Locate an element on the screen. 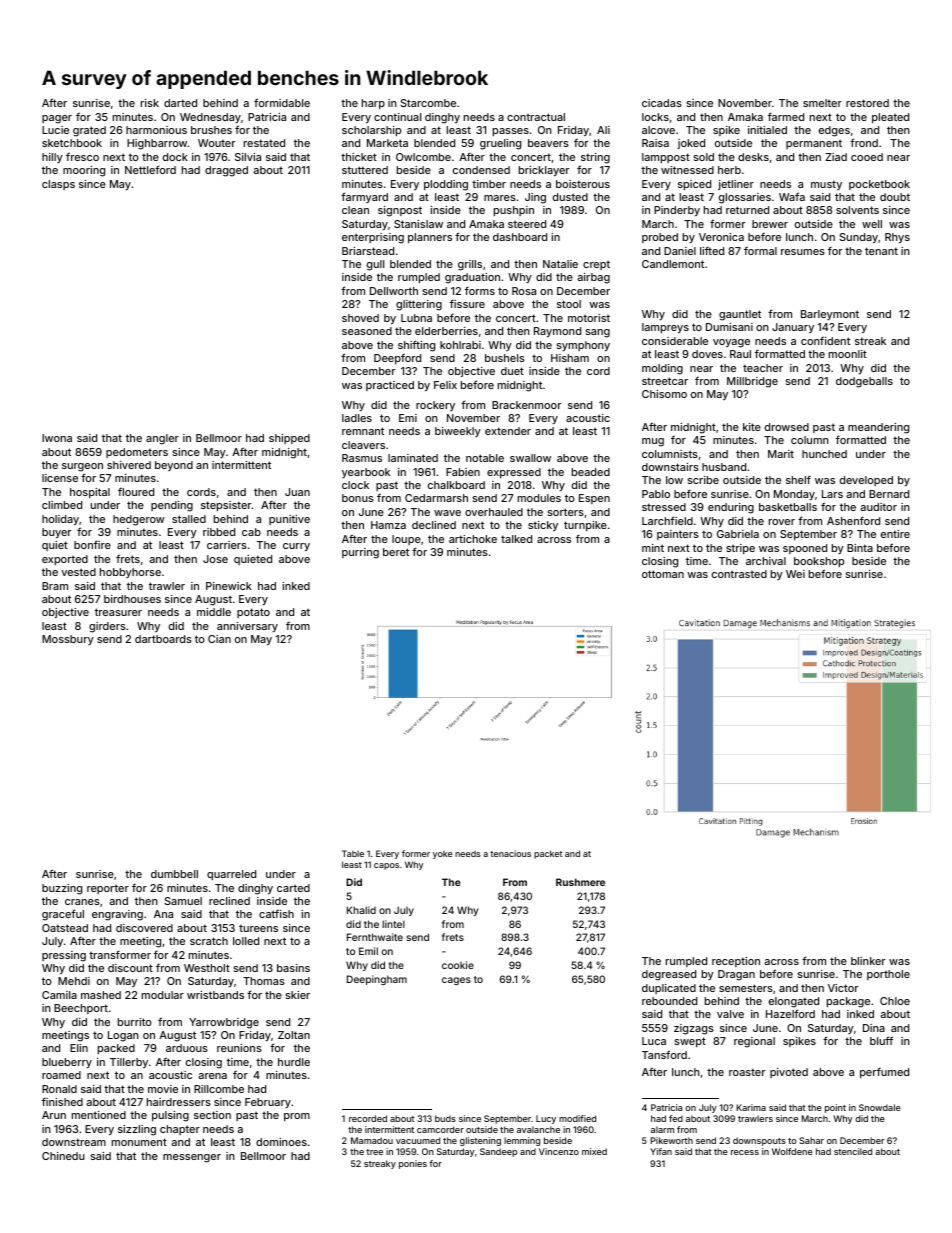 Image resolution: width=952 pixels, height=1233 pixels. hilly is located at coordinates (52, 158).
